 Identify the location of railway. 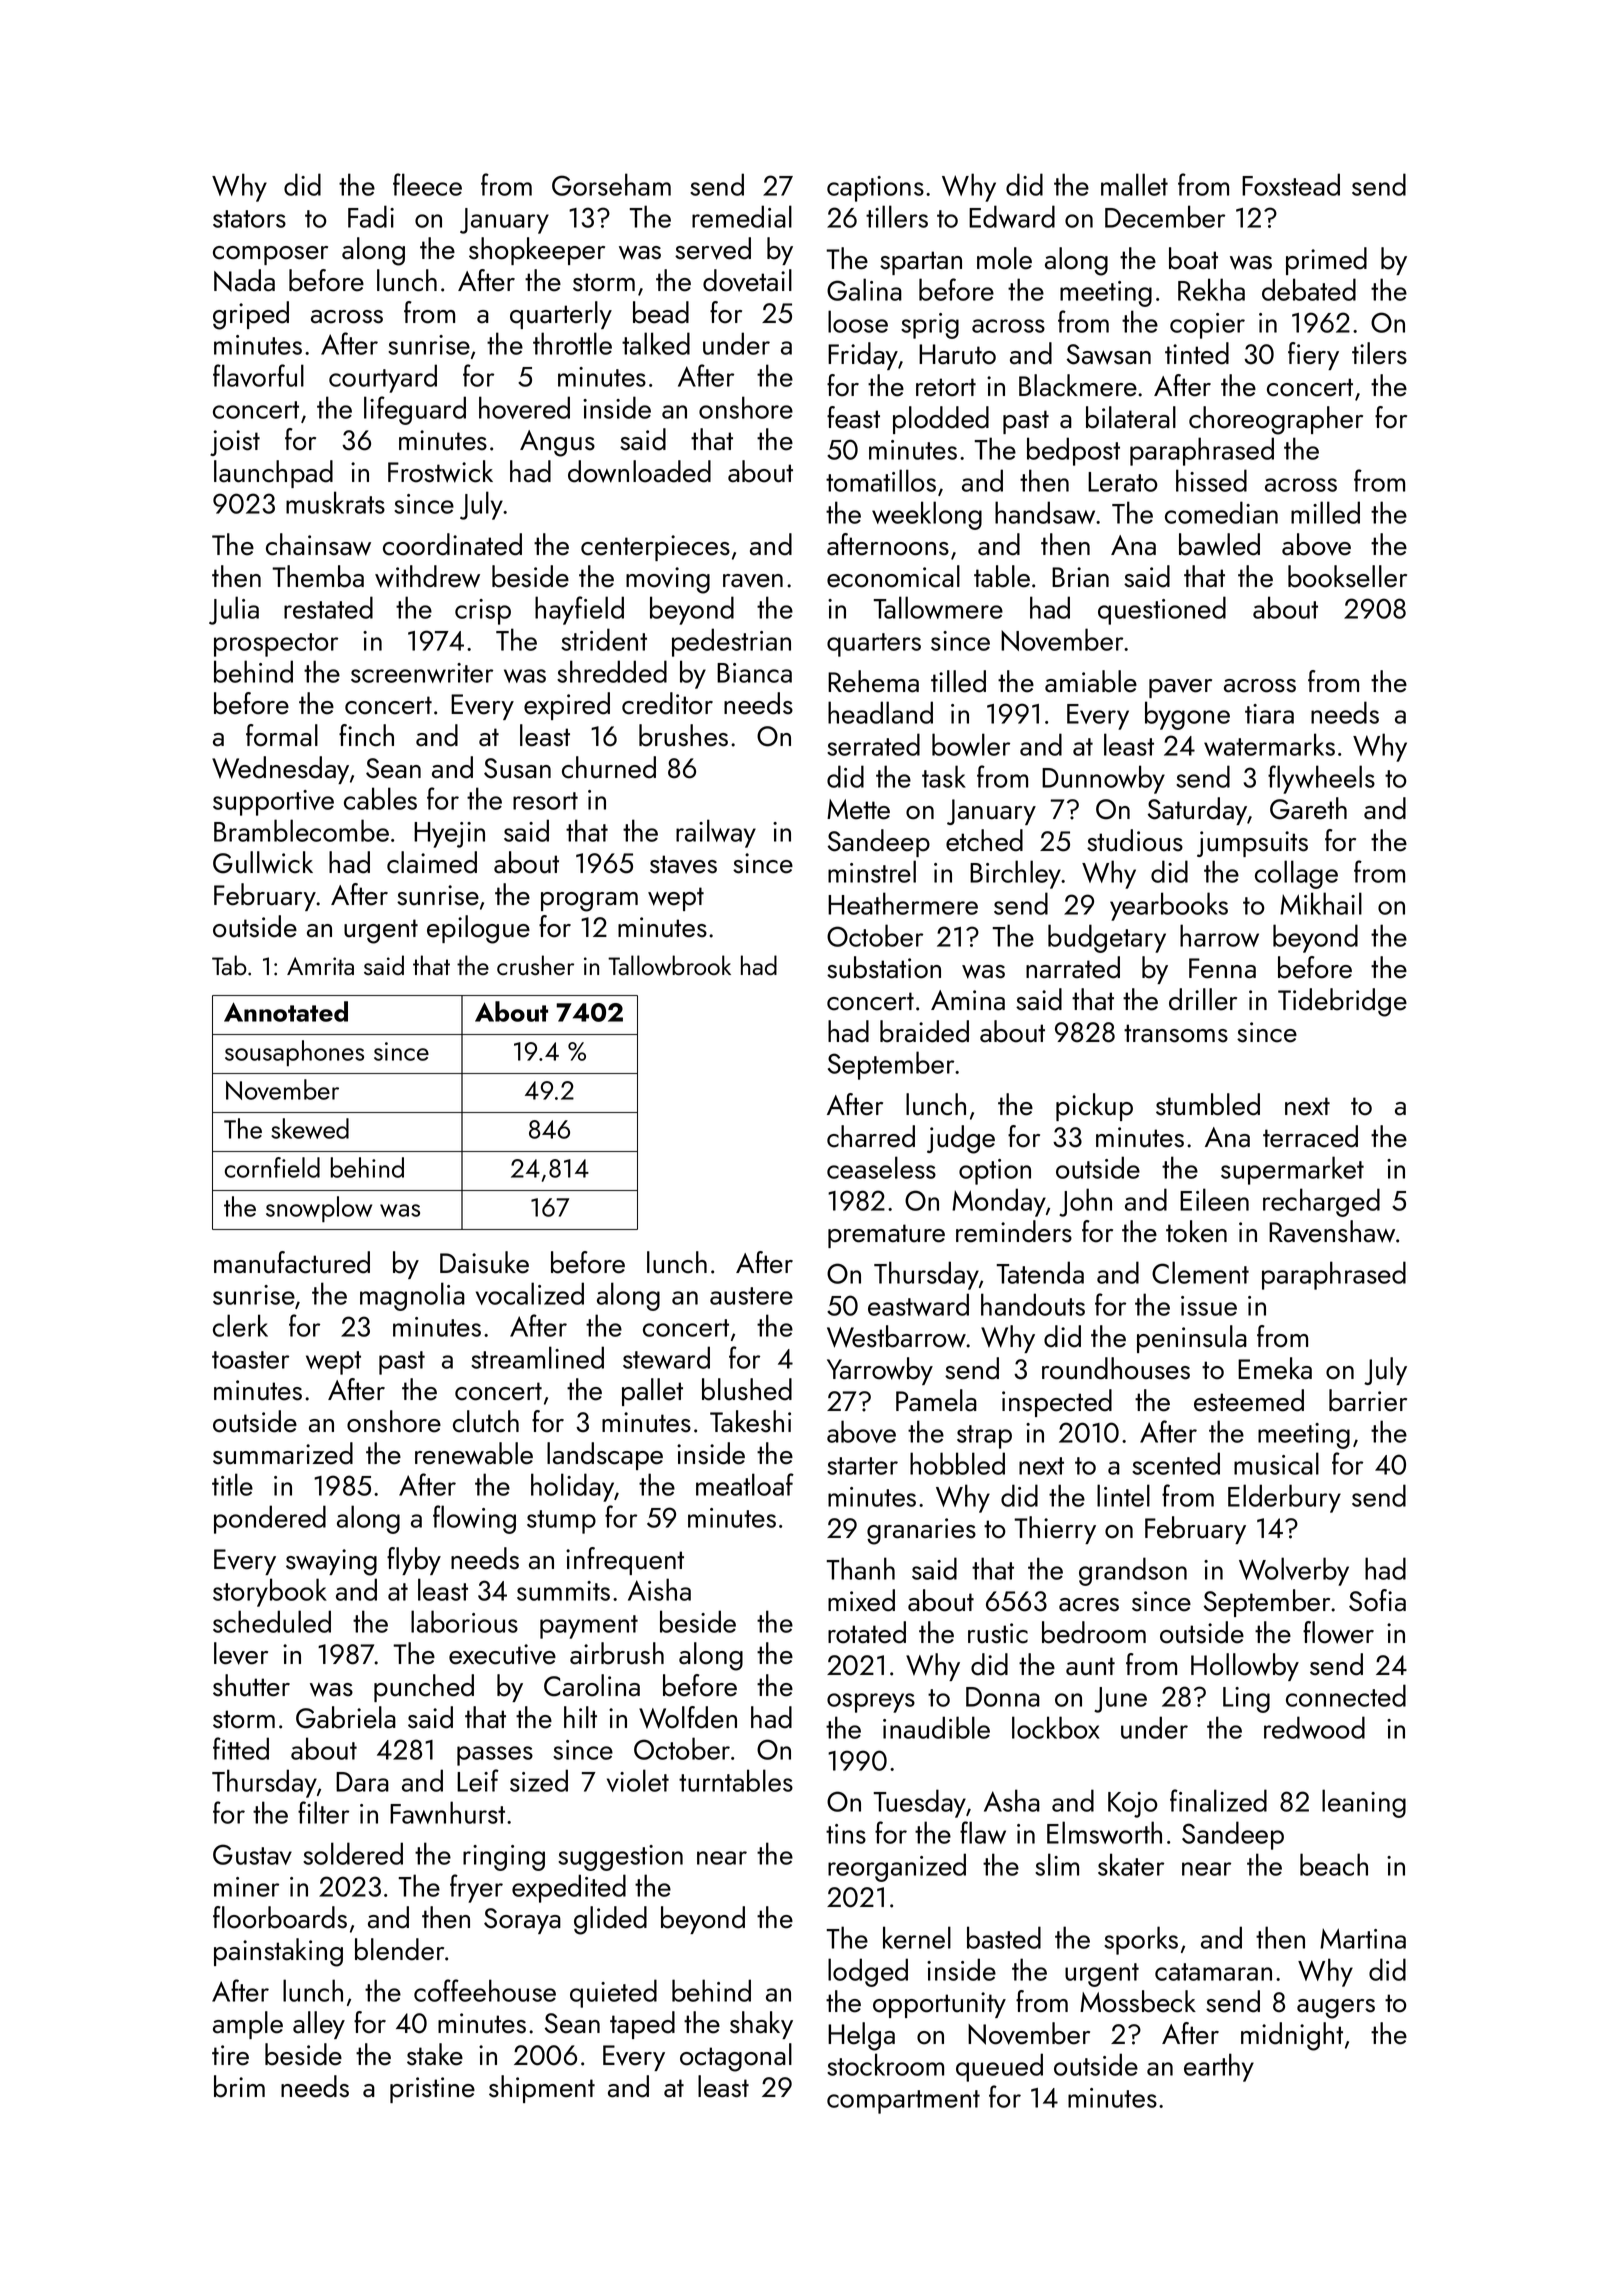
(716, 833).
